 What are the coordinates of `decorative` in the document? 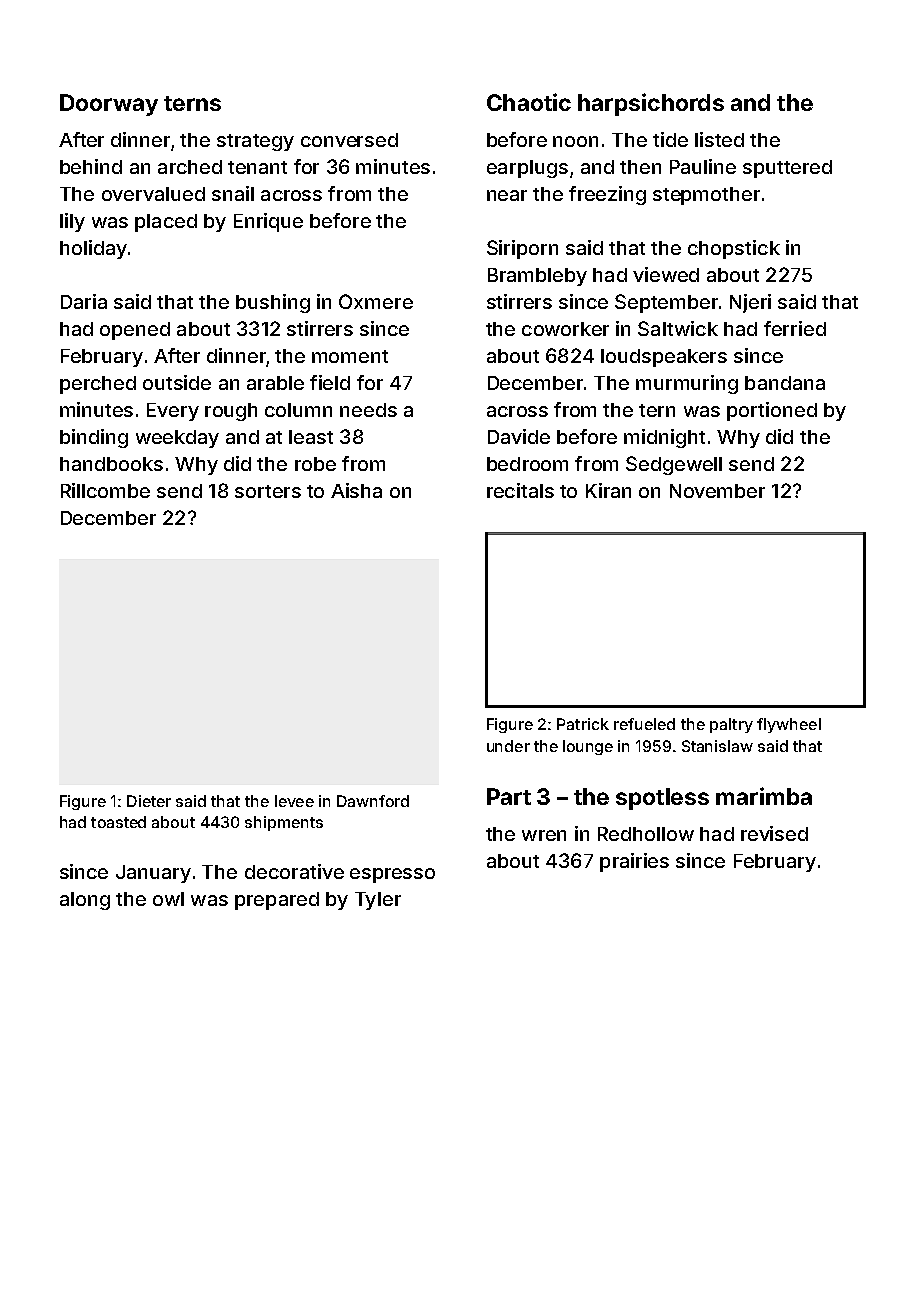 It's located at (294, 871).
